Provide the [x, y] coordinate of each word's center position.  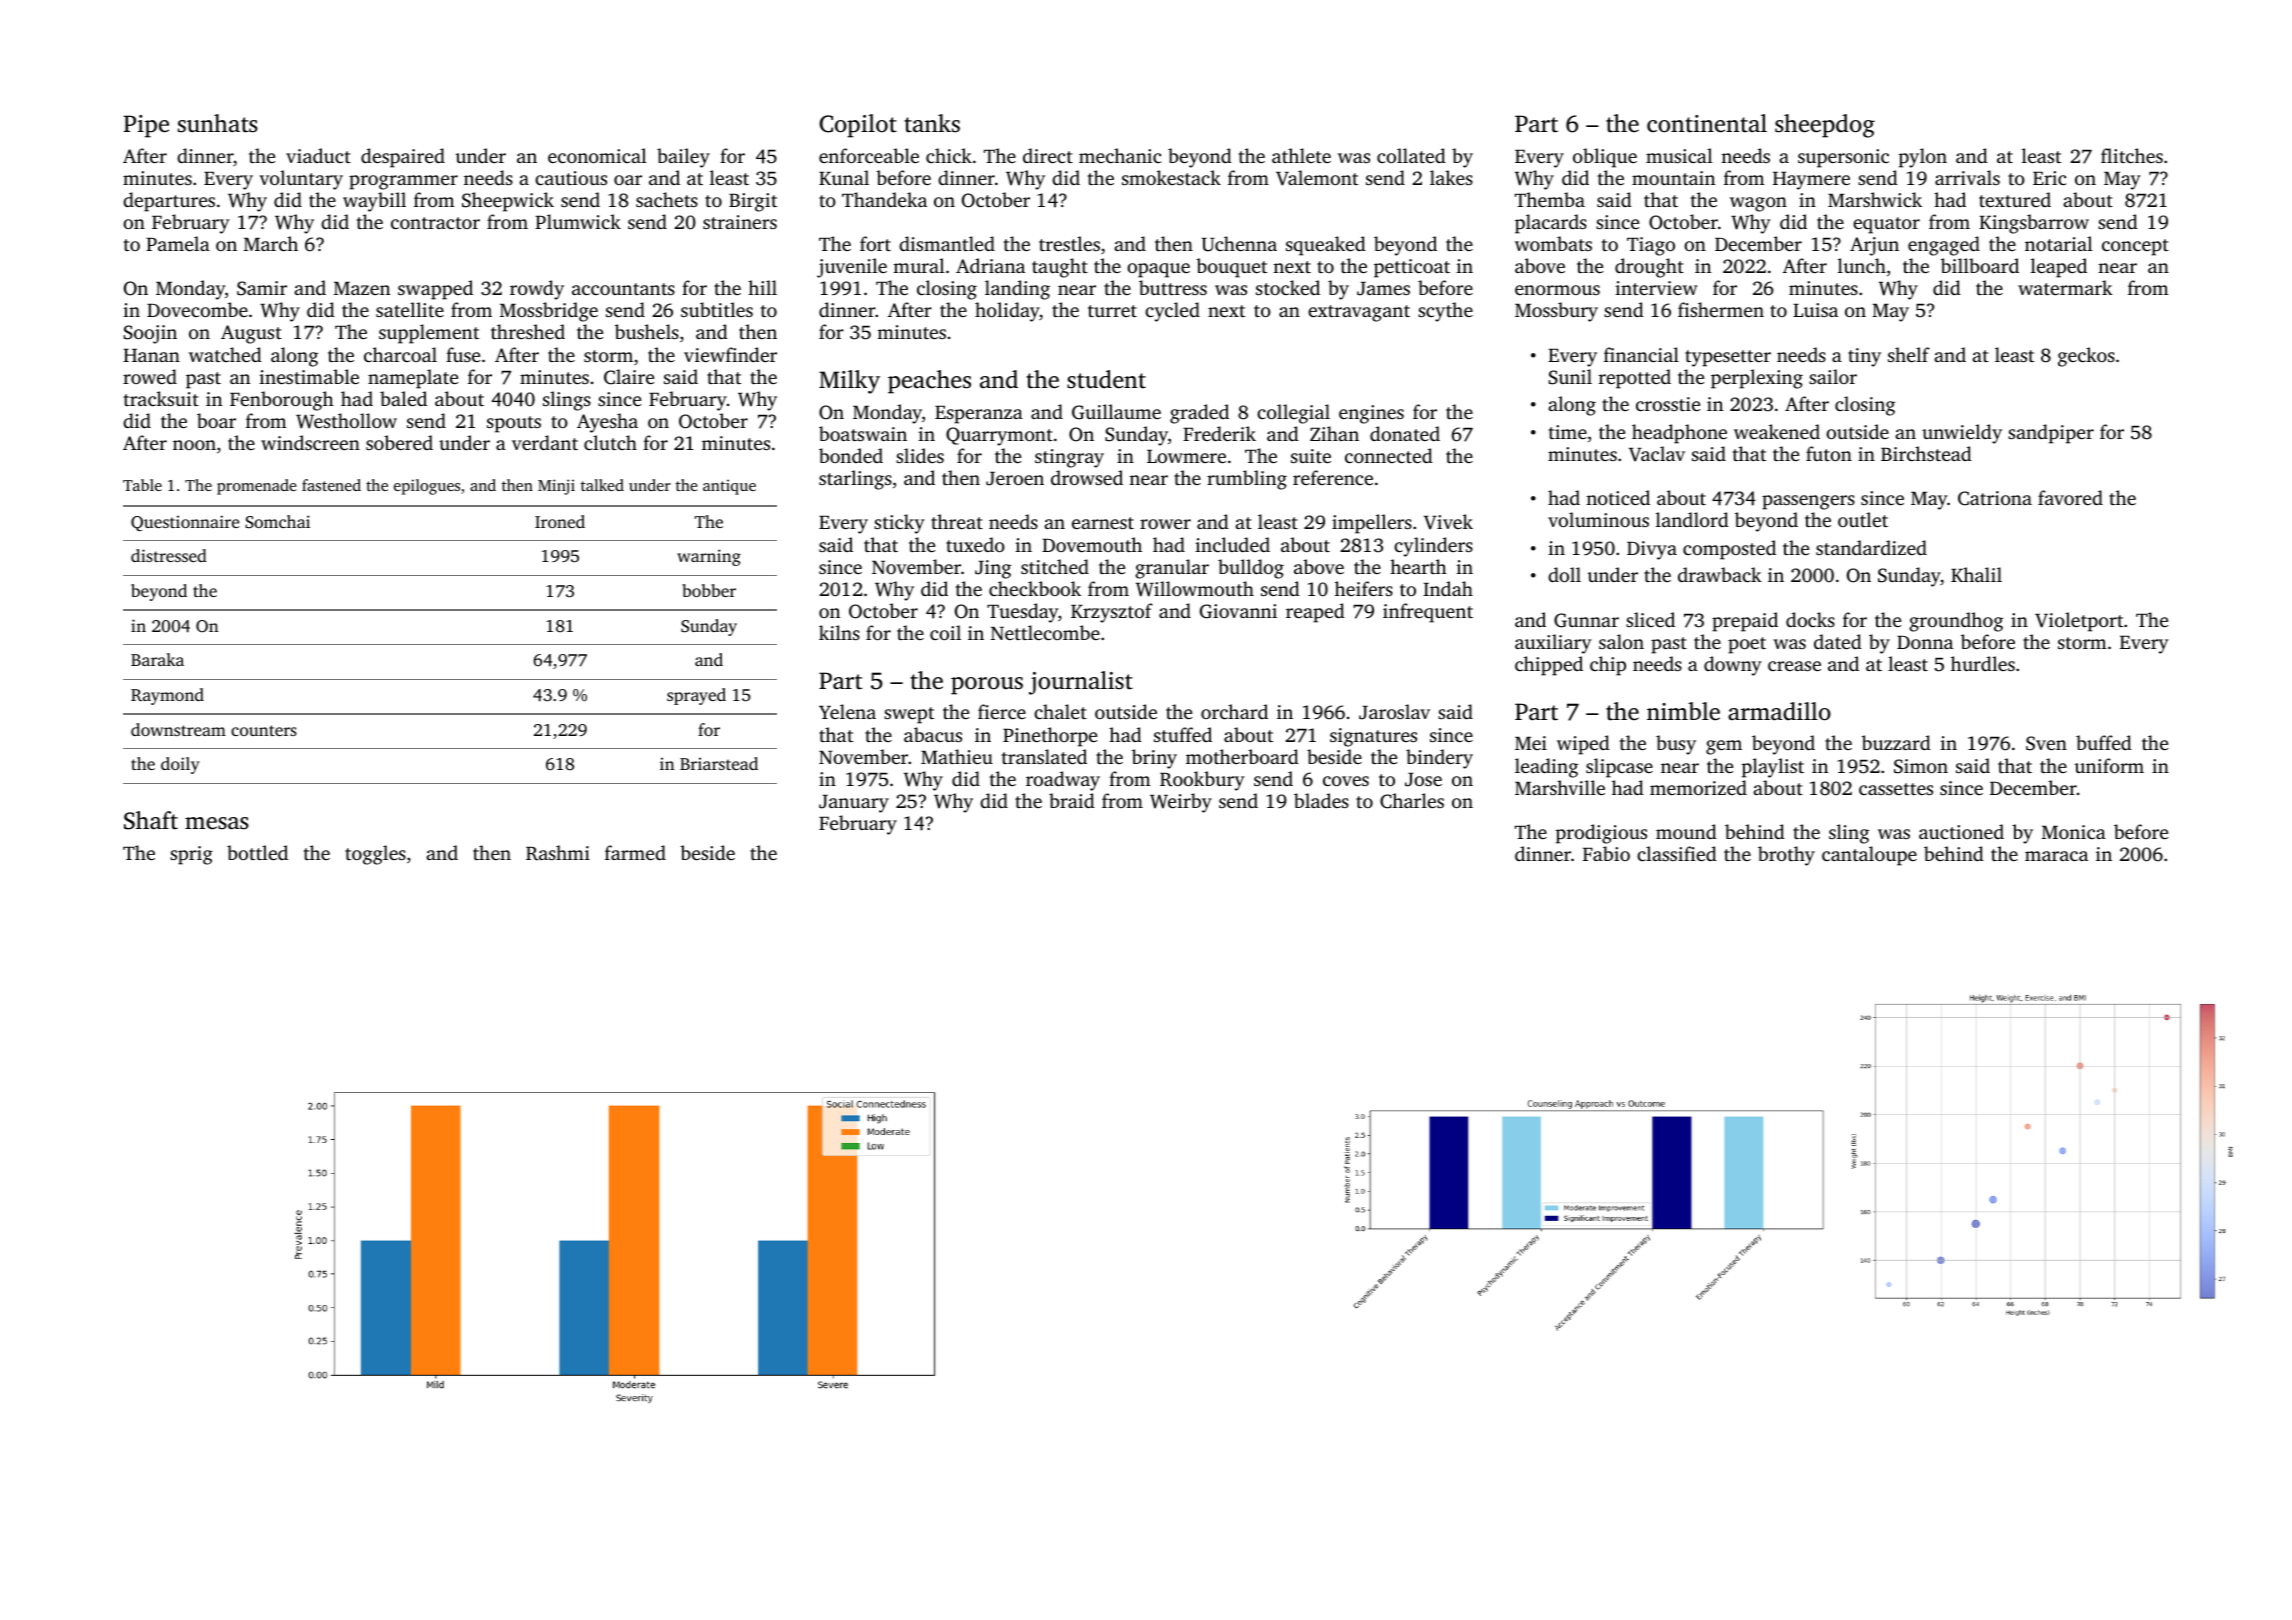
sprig [191, 855]
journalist [1081, 683]
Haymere [1811, 181]
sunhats [218, 123]
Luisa [1815, 310]
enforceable [869, 155]
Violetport [2079, 622]
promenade [257, 487]
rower [1165, 524]
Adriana [990, 265]
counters [264, 730]
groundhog [1956, 622]
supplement [429, 334]
